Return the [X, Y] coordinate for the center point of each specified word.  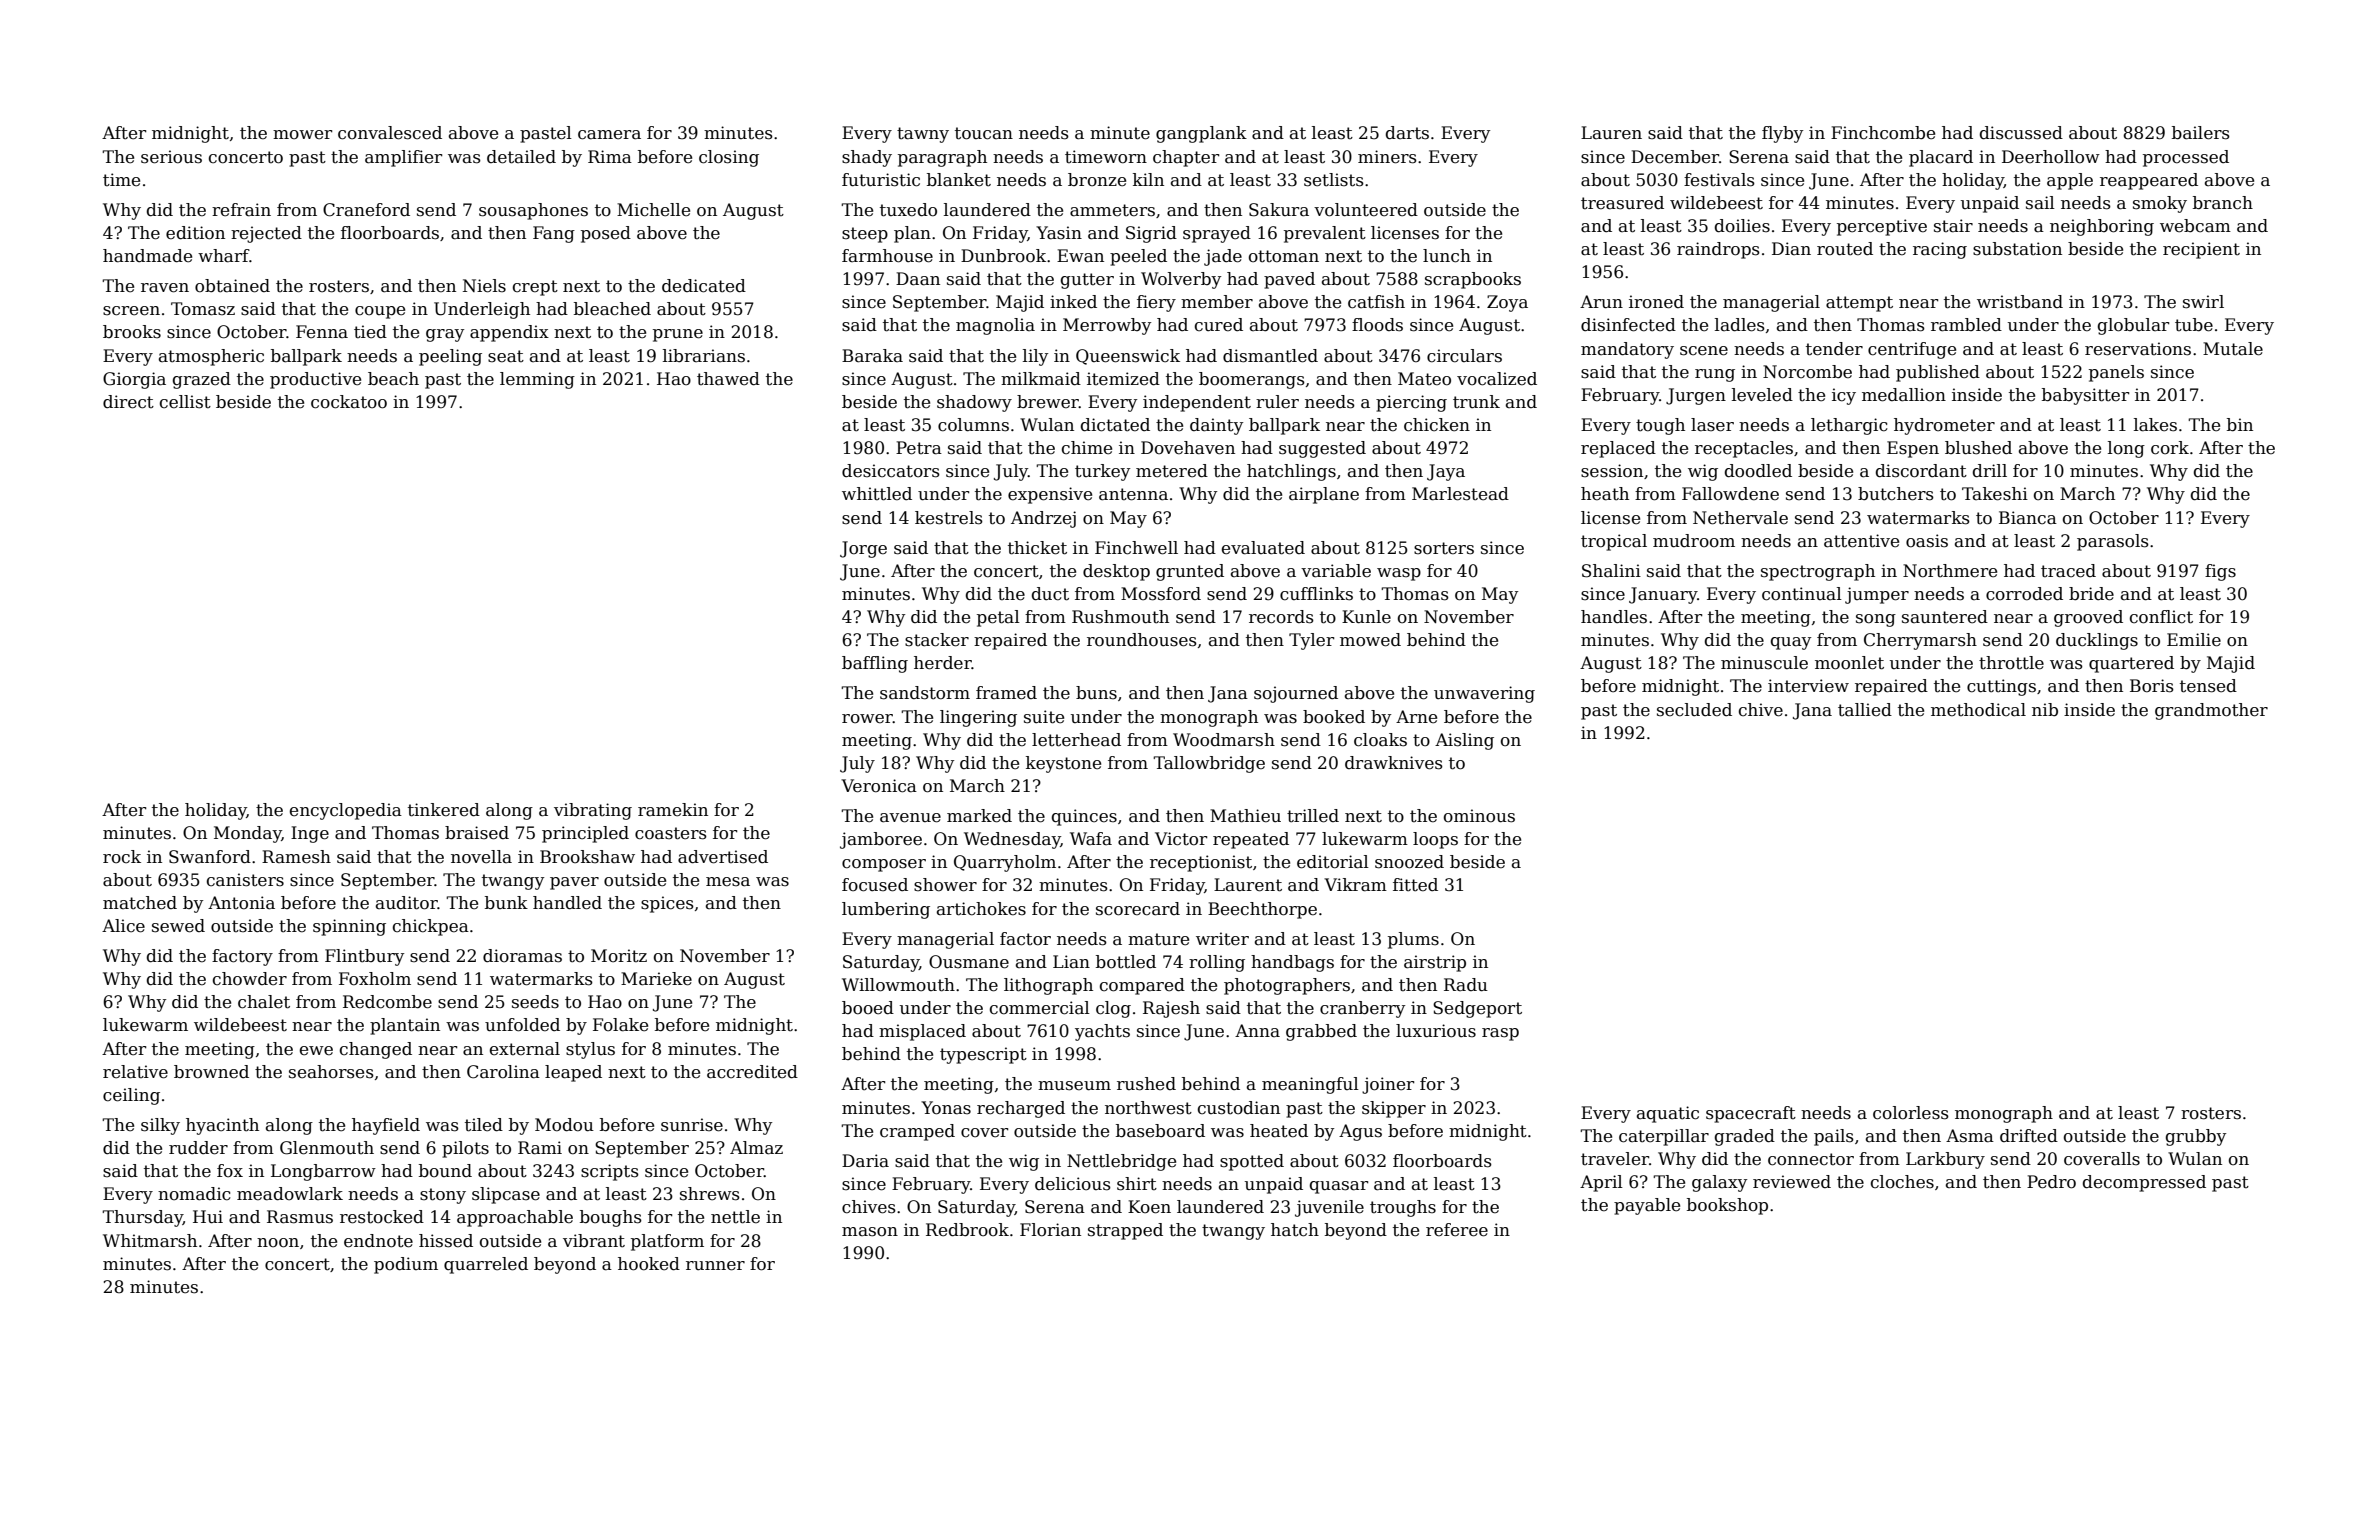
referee [1457, 1230]
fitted [1415, 885]
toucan [984, 133]
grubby [2196, 1137]
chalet [264, 1002]
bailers [2201, 133]
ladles [1740, 325]
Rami [540, 1148]
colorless [1911, 1113]
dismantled [1270, 356]
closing [729, 158]
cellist [185, 402]
